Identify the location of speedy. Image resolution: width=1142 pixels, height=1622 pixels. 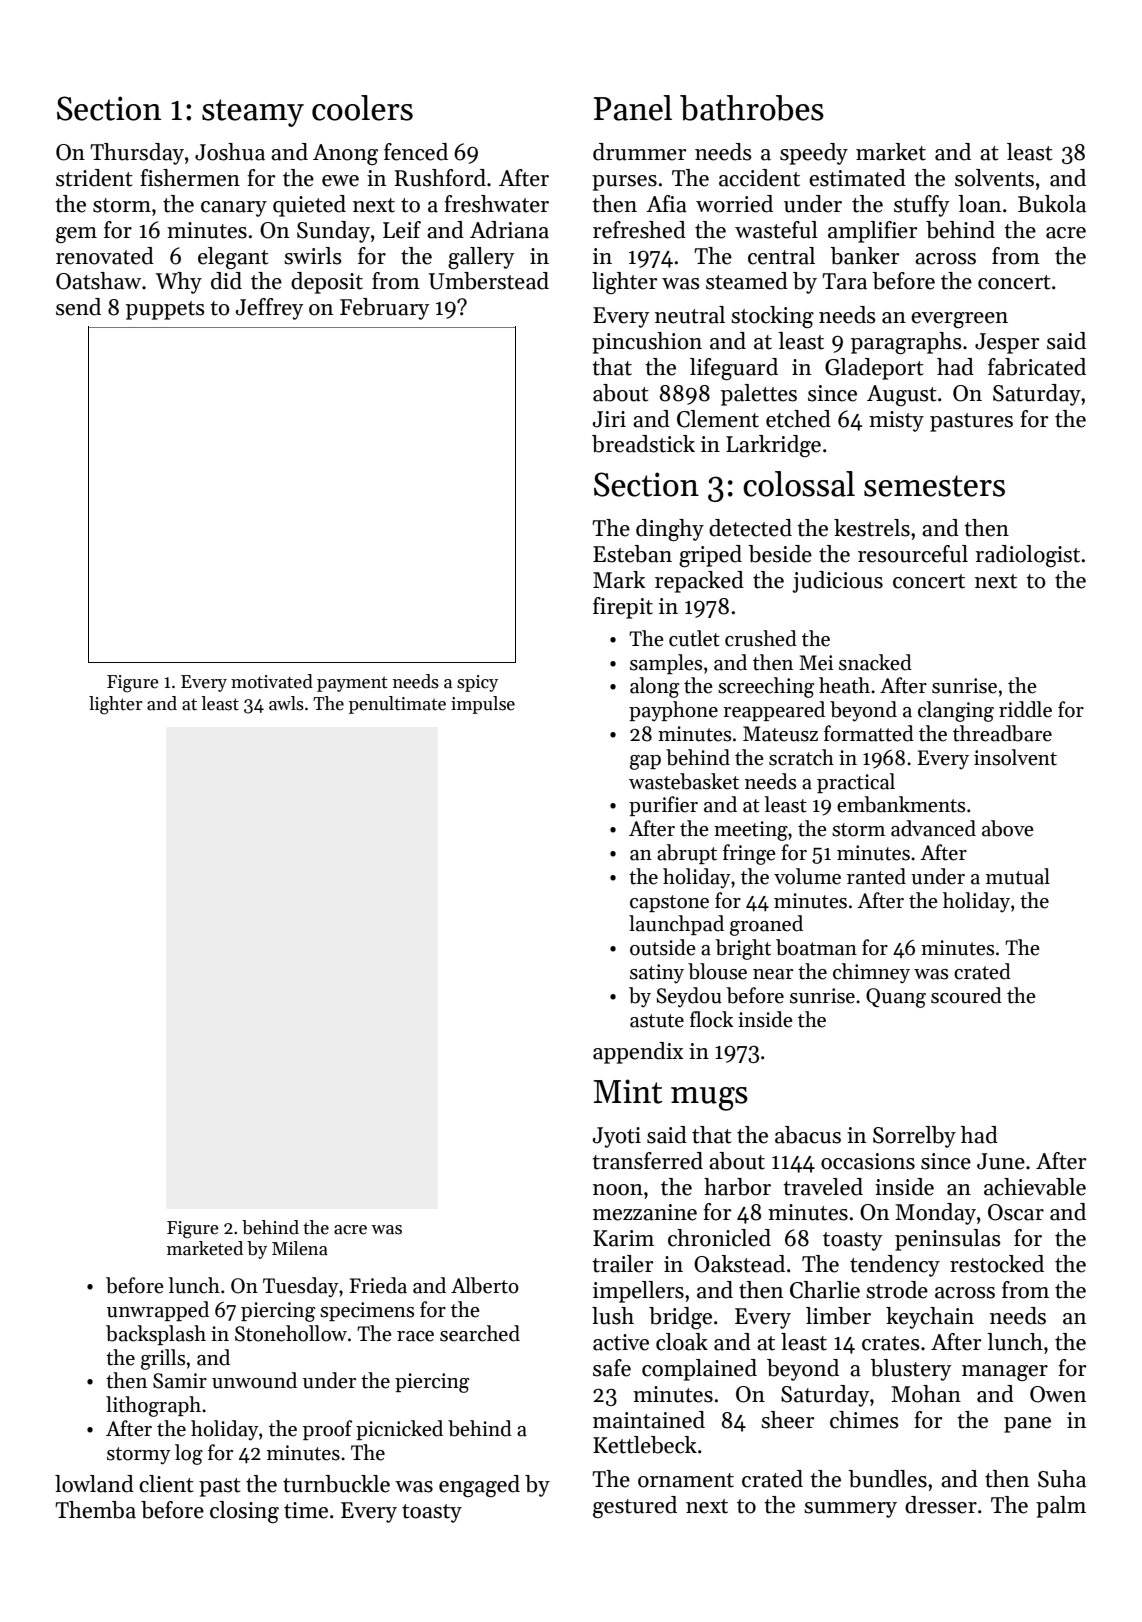
(814, 154).
